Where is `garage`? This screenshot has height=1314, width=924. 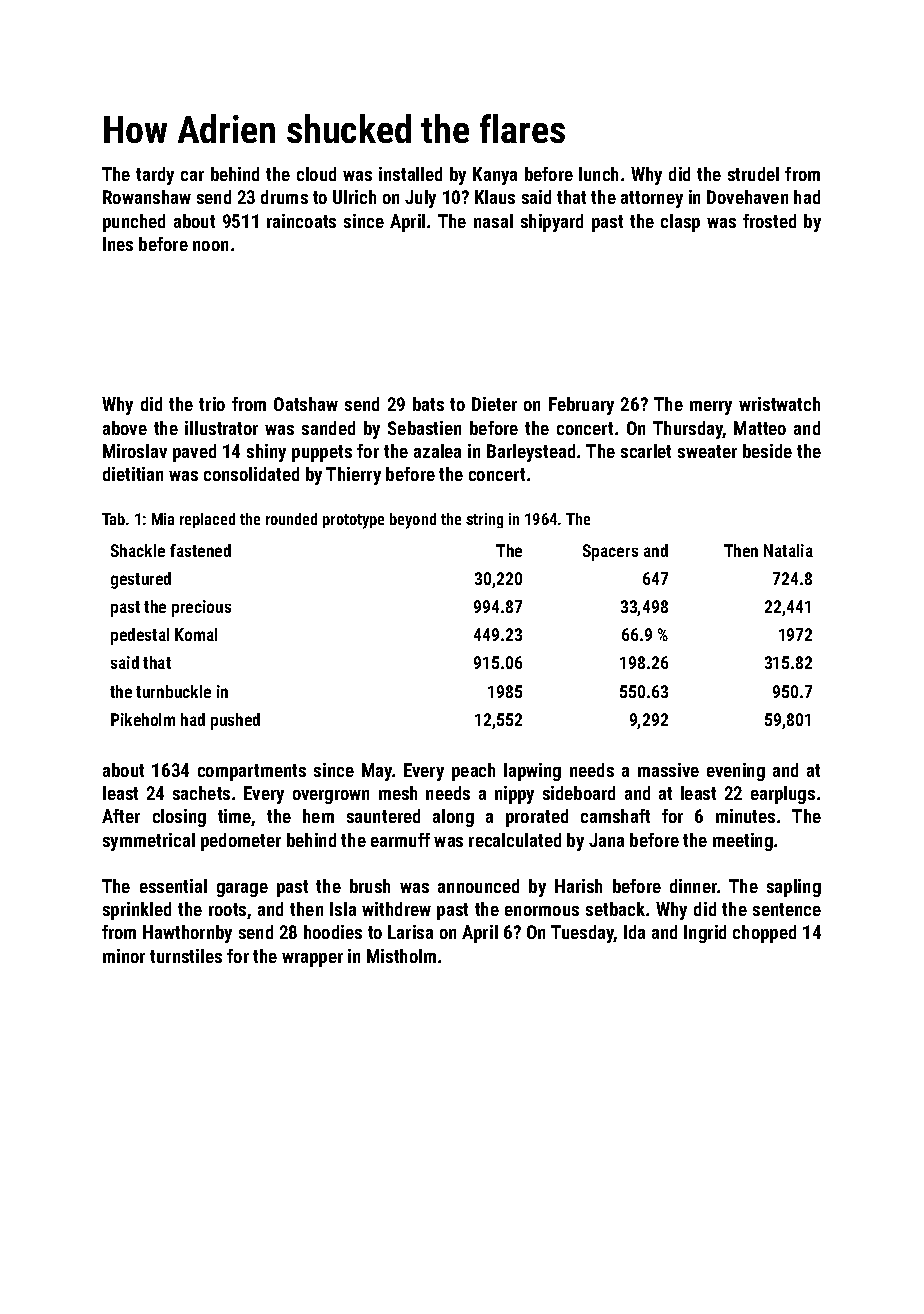
garage is located at coordinates (242, 890).
